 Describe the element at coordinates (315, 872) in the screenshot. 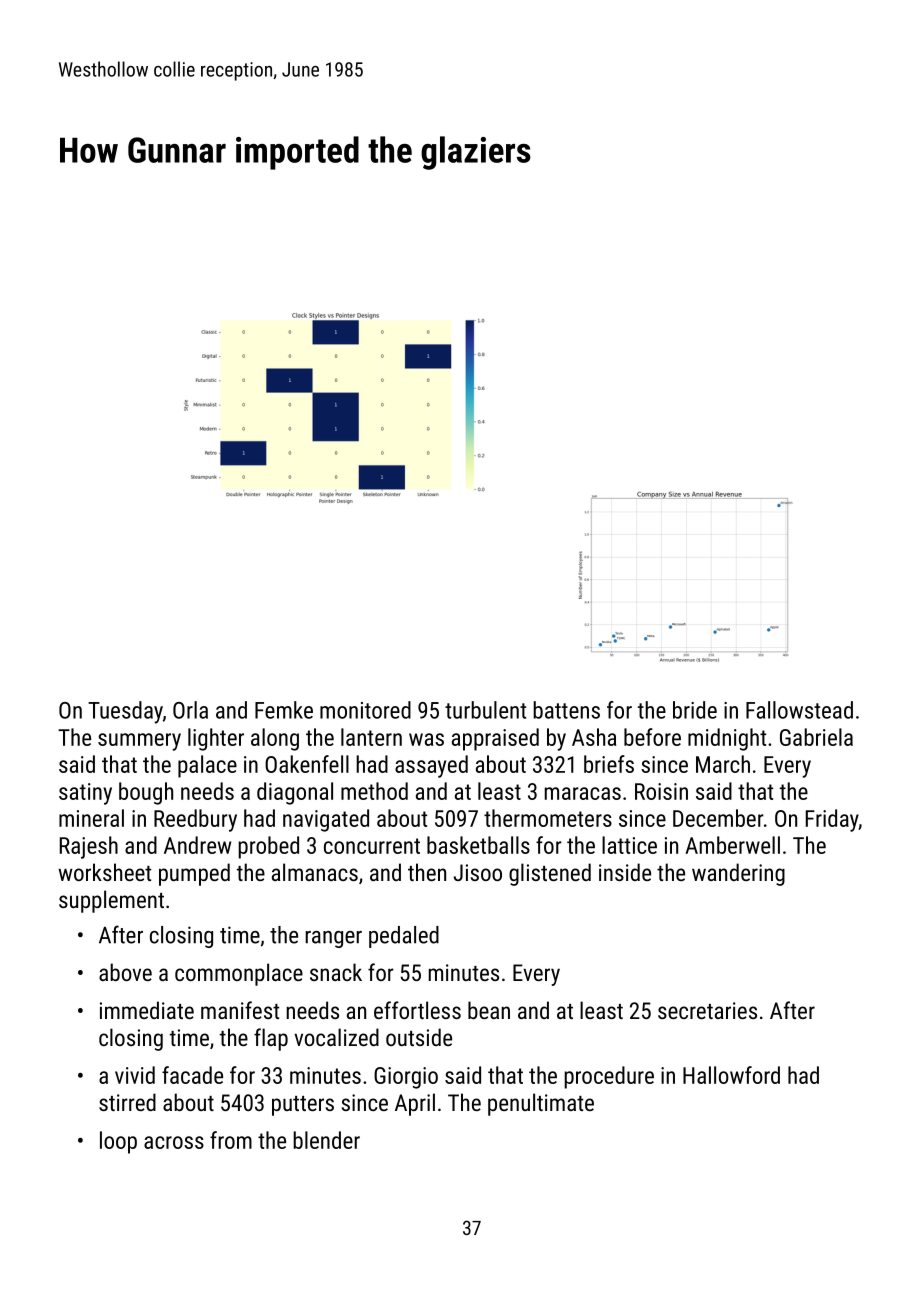

I see `almanacs` at that location.
